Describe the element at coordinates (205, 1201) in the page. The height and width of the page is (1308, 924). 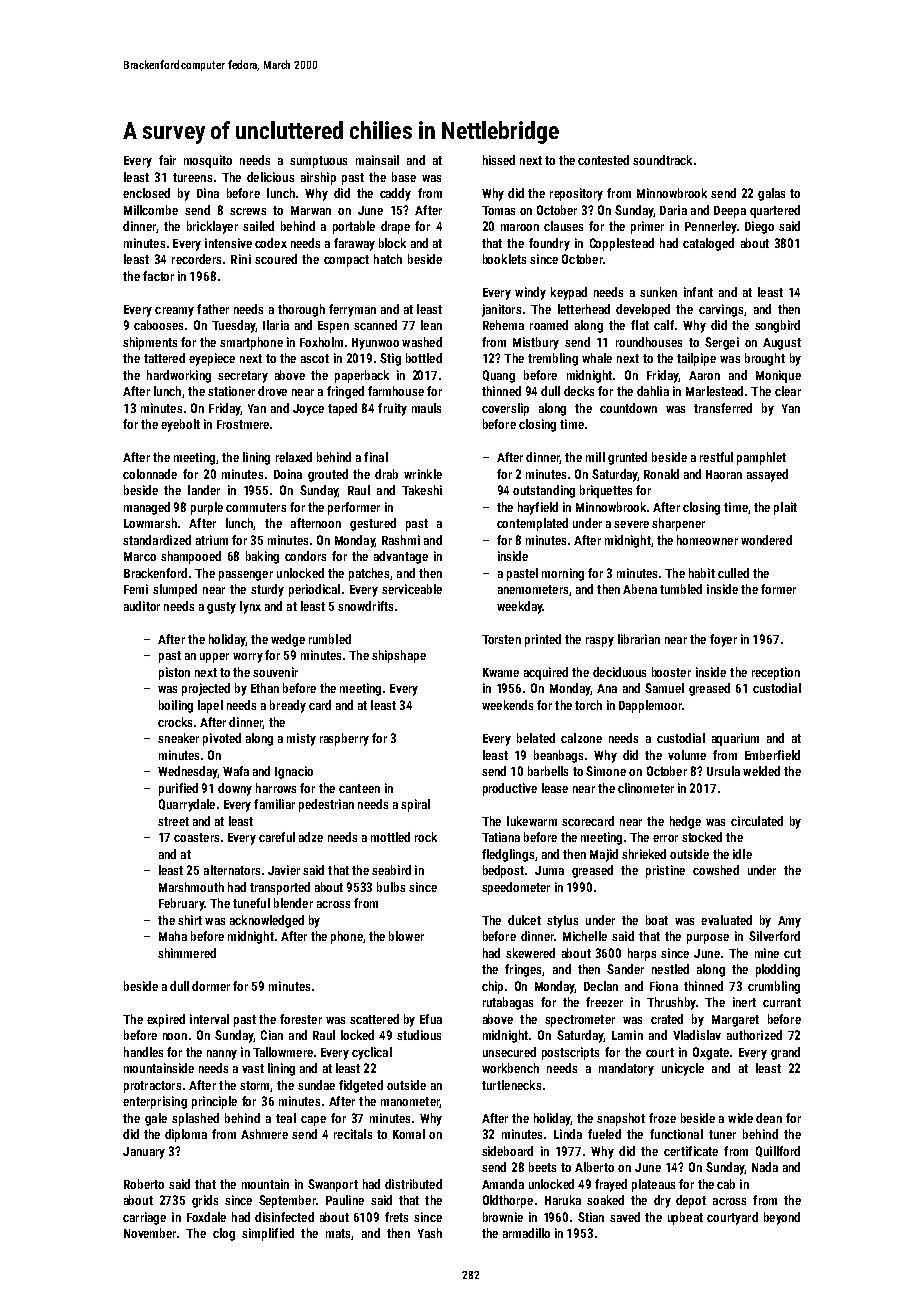
I see `grids` at that location.
